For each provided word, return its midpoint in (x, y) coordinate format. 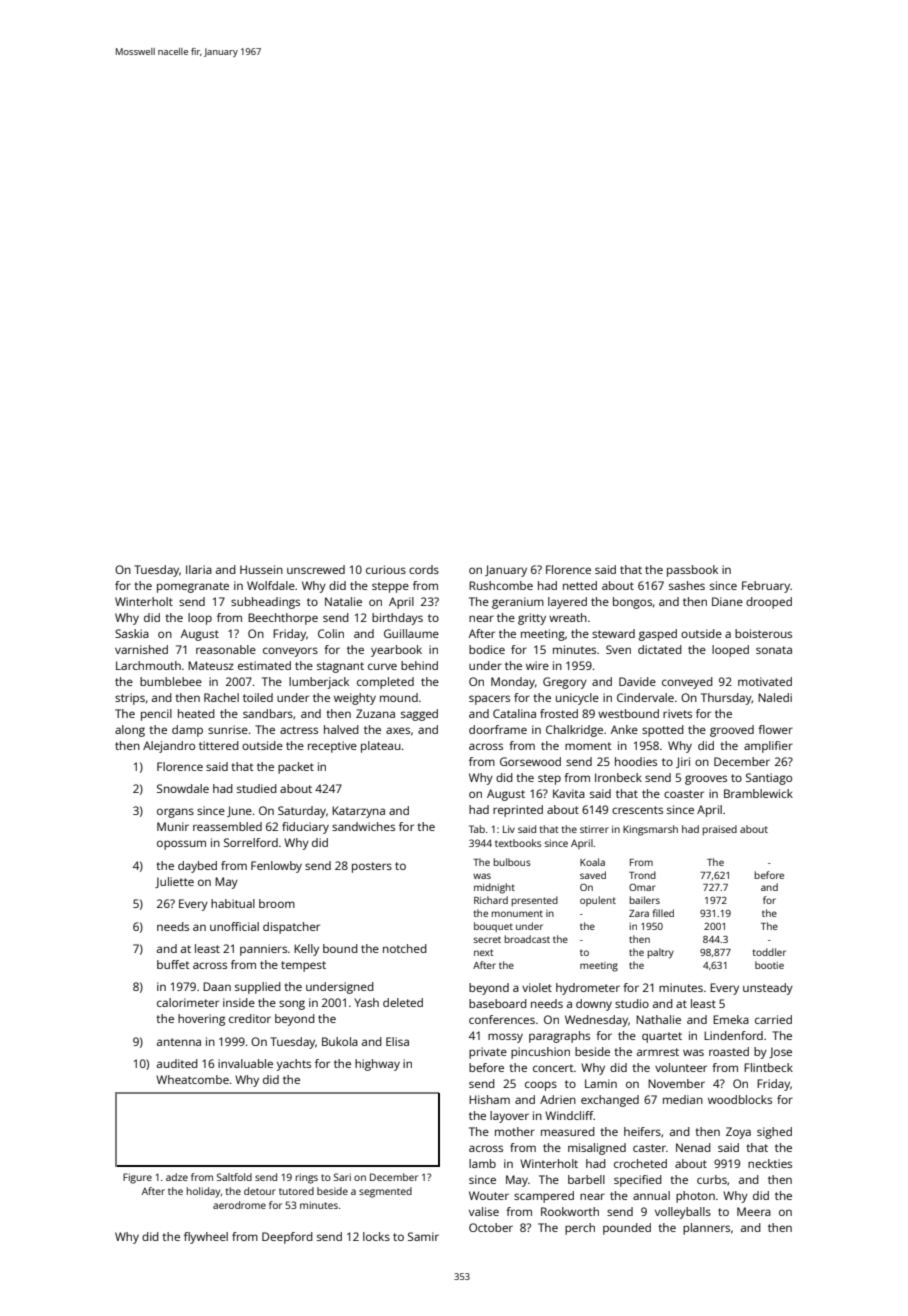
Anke (624, 729)
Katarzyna (358, 812)
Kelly (306, 950)
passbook (692, 571)
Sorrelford (251, 842)
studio (632, 1003)
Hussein (261, 569)
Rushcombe (501, 585)
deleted (403, 1002)
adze (177, 1177)
